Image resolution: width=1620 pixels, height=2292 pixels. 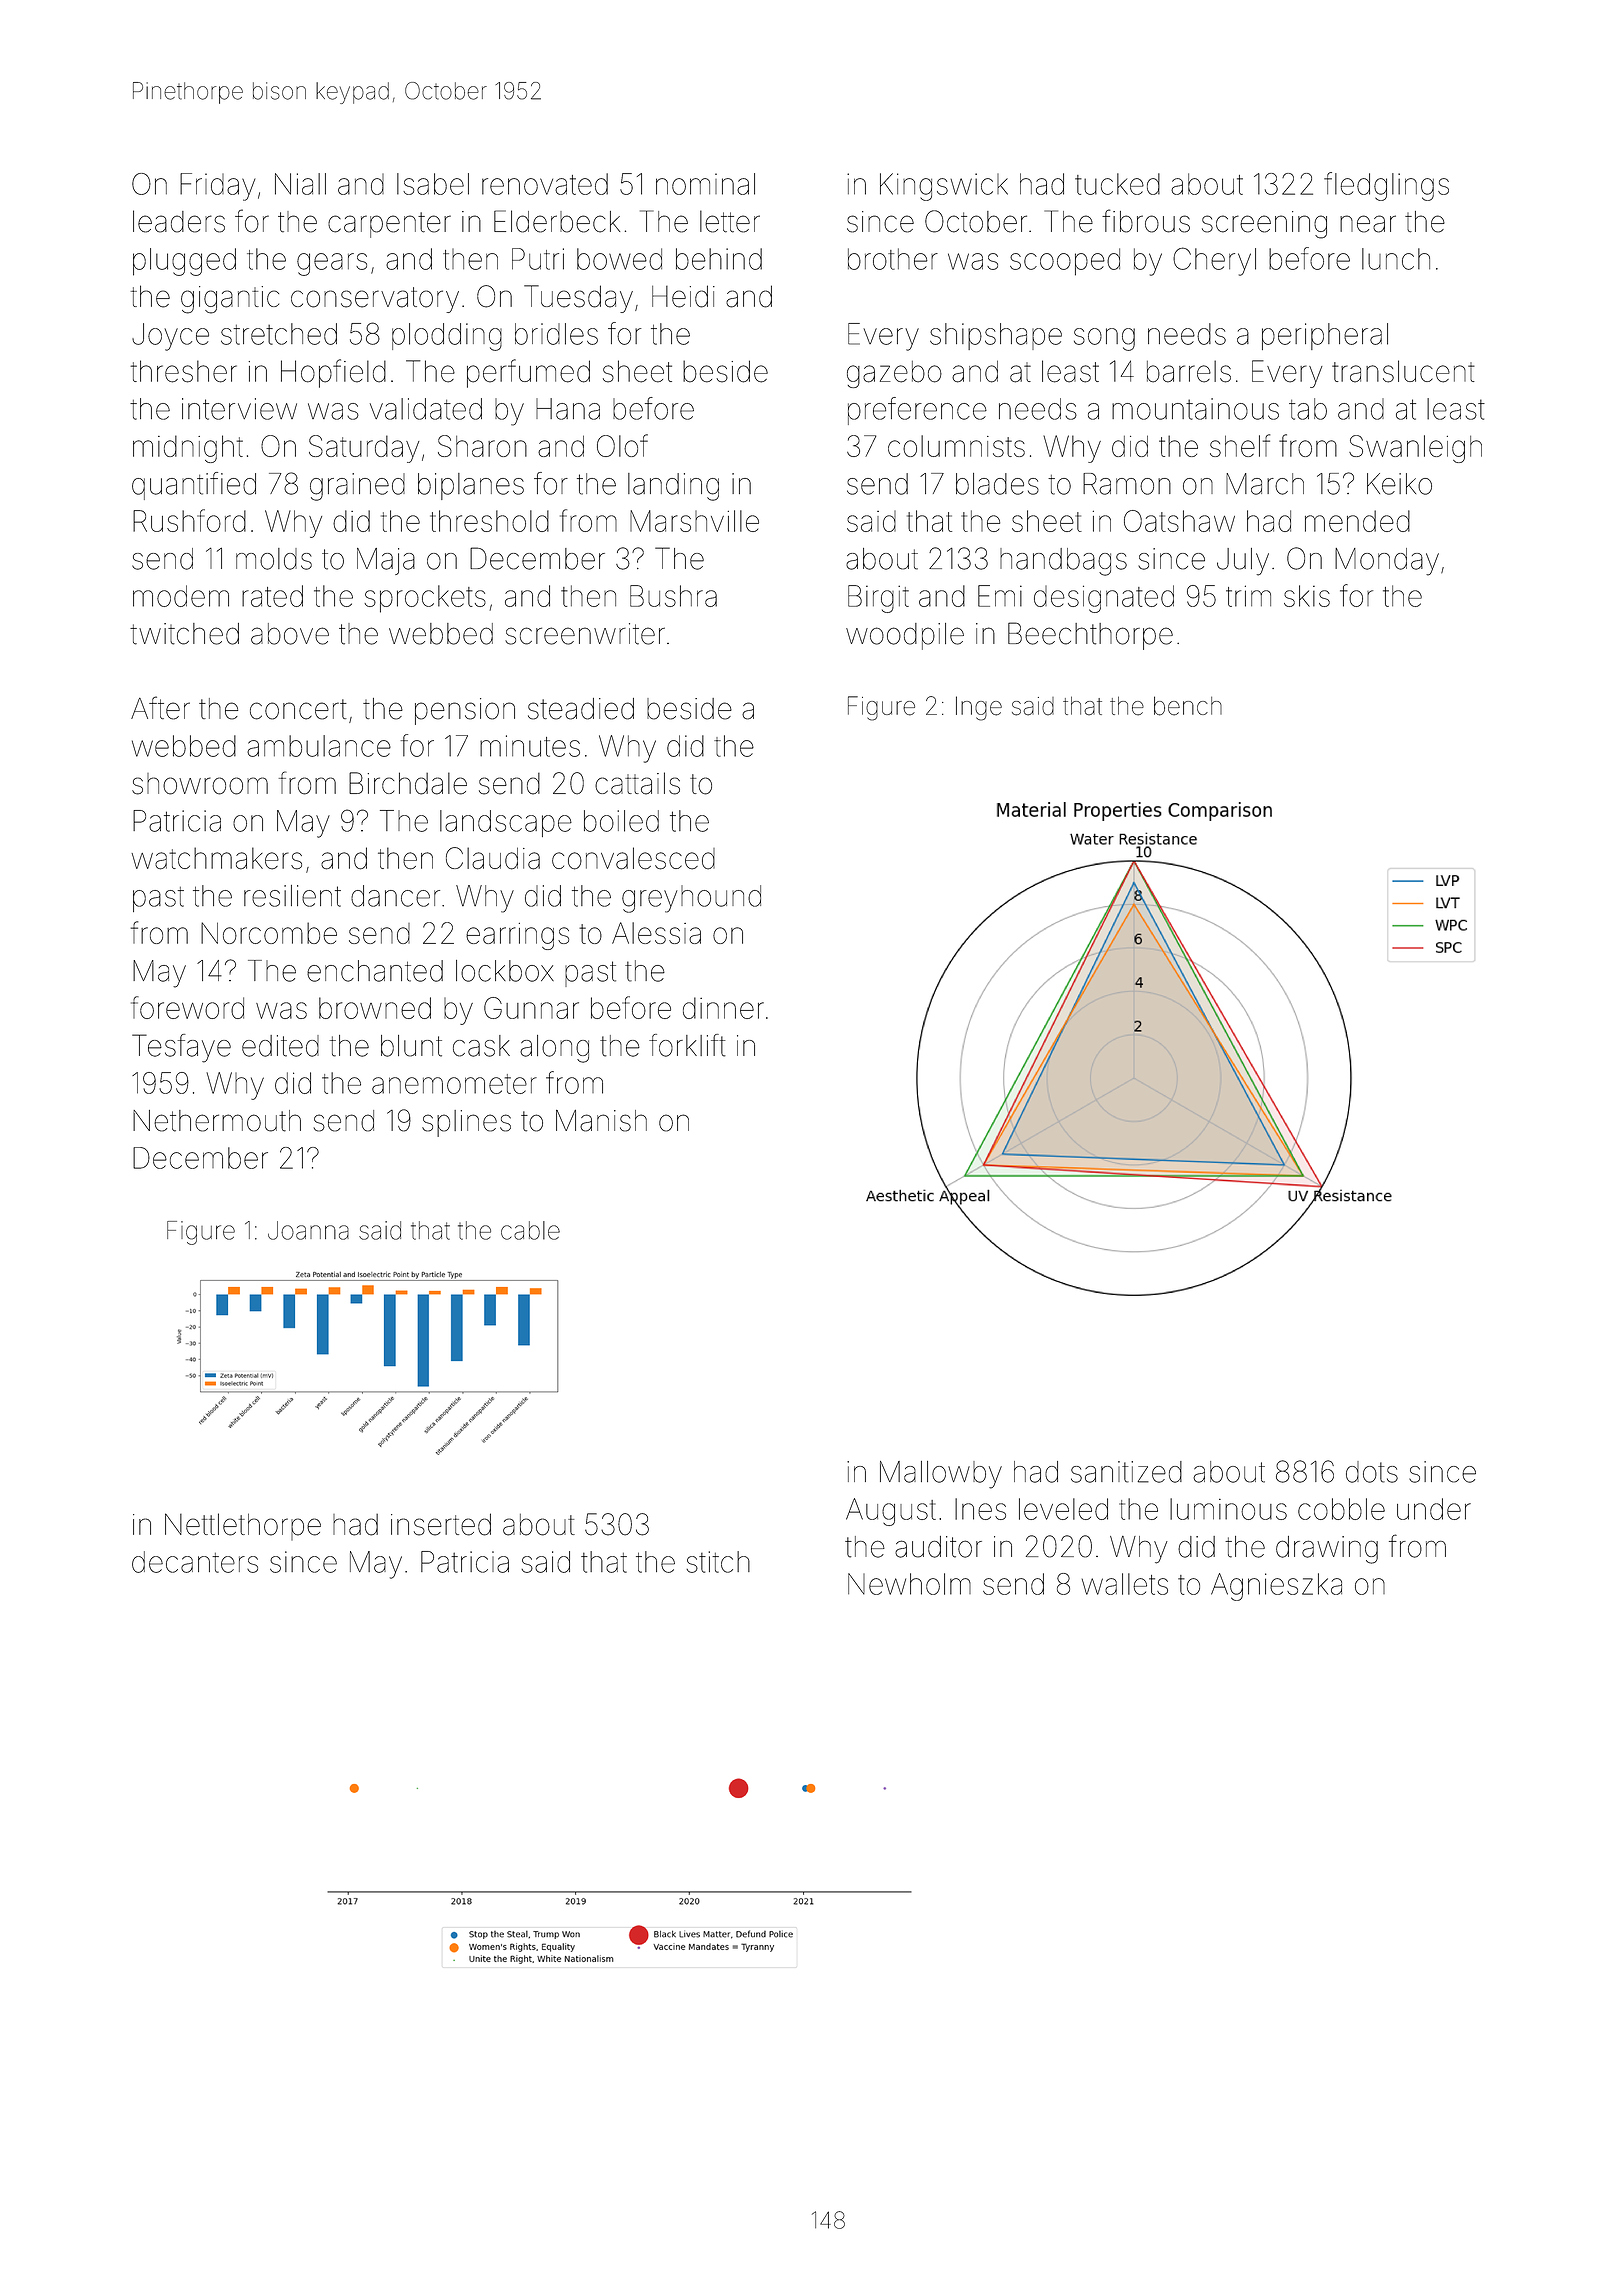 I want to click on brother, so click(x=893, y=259).
